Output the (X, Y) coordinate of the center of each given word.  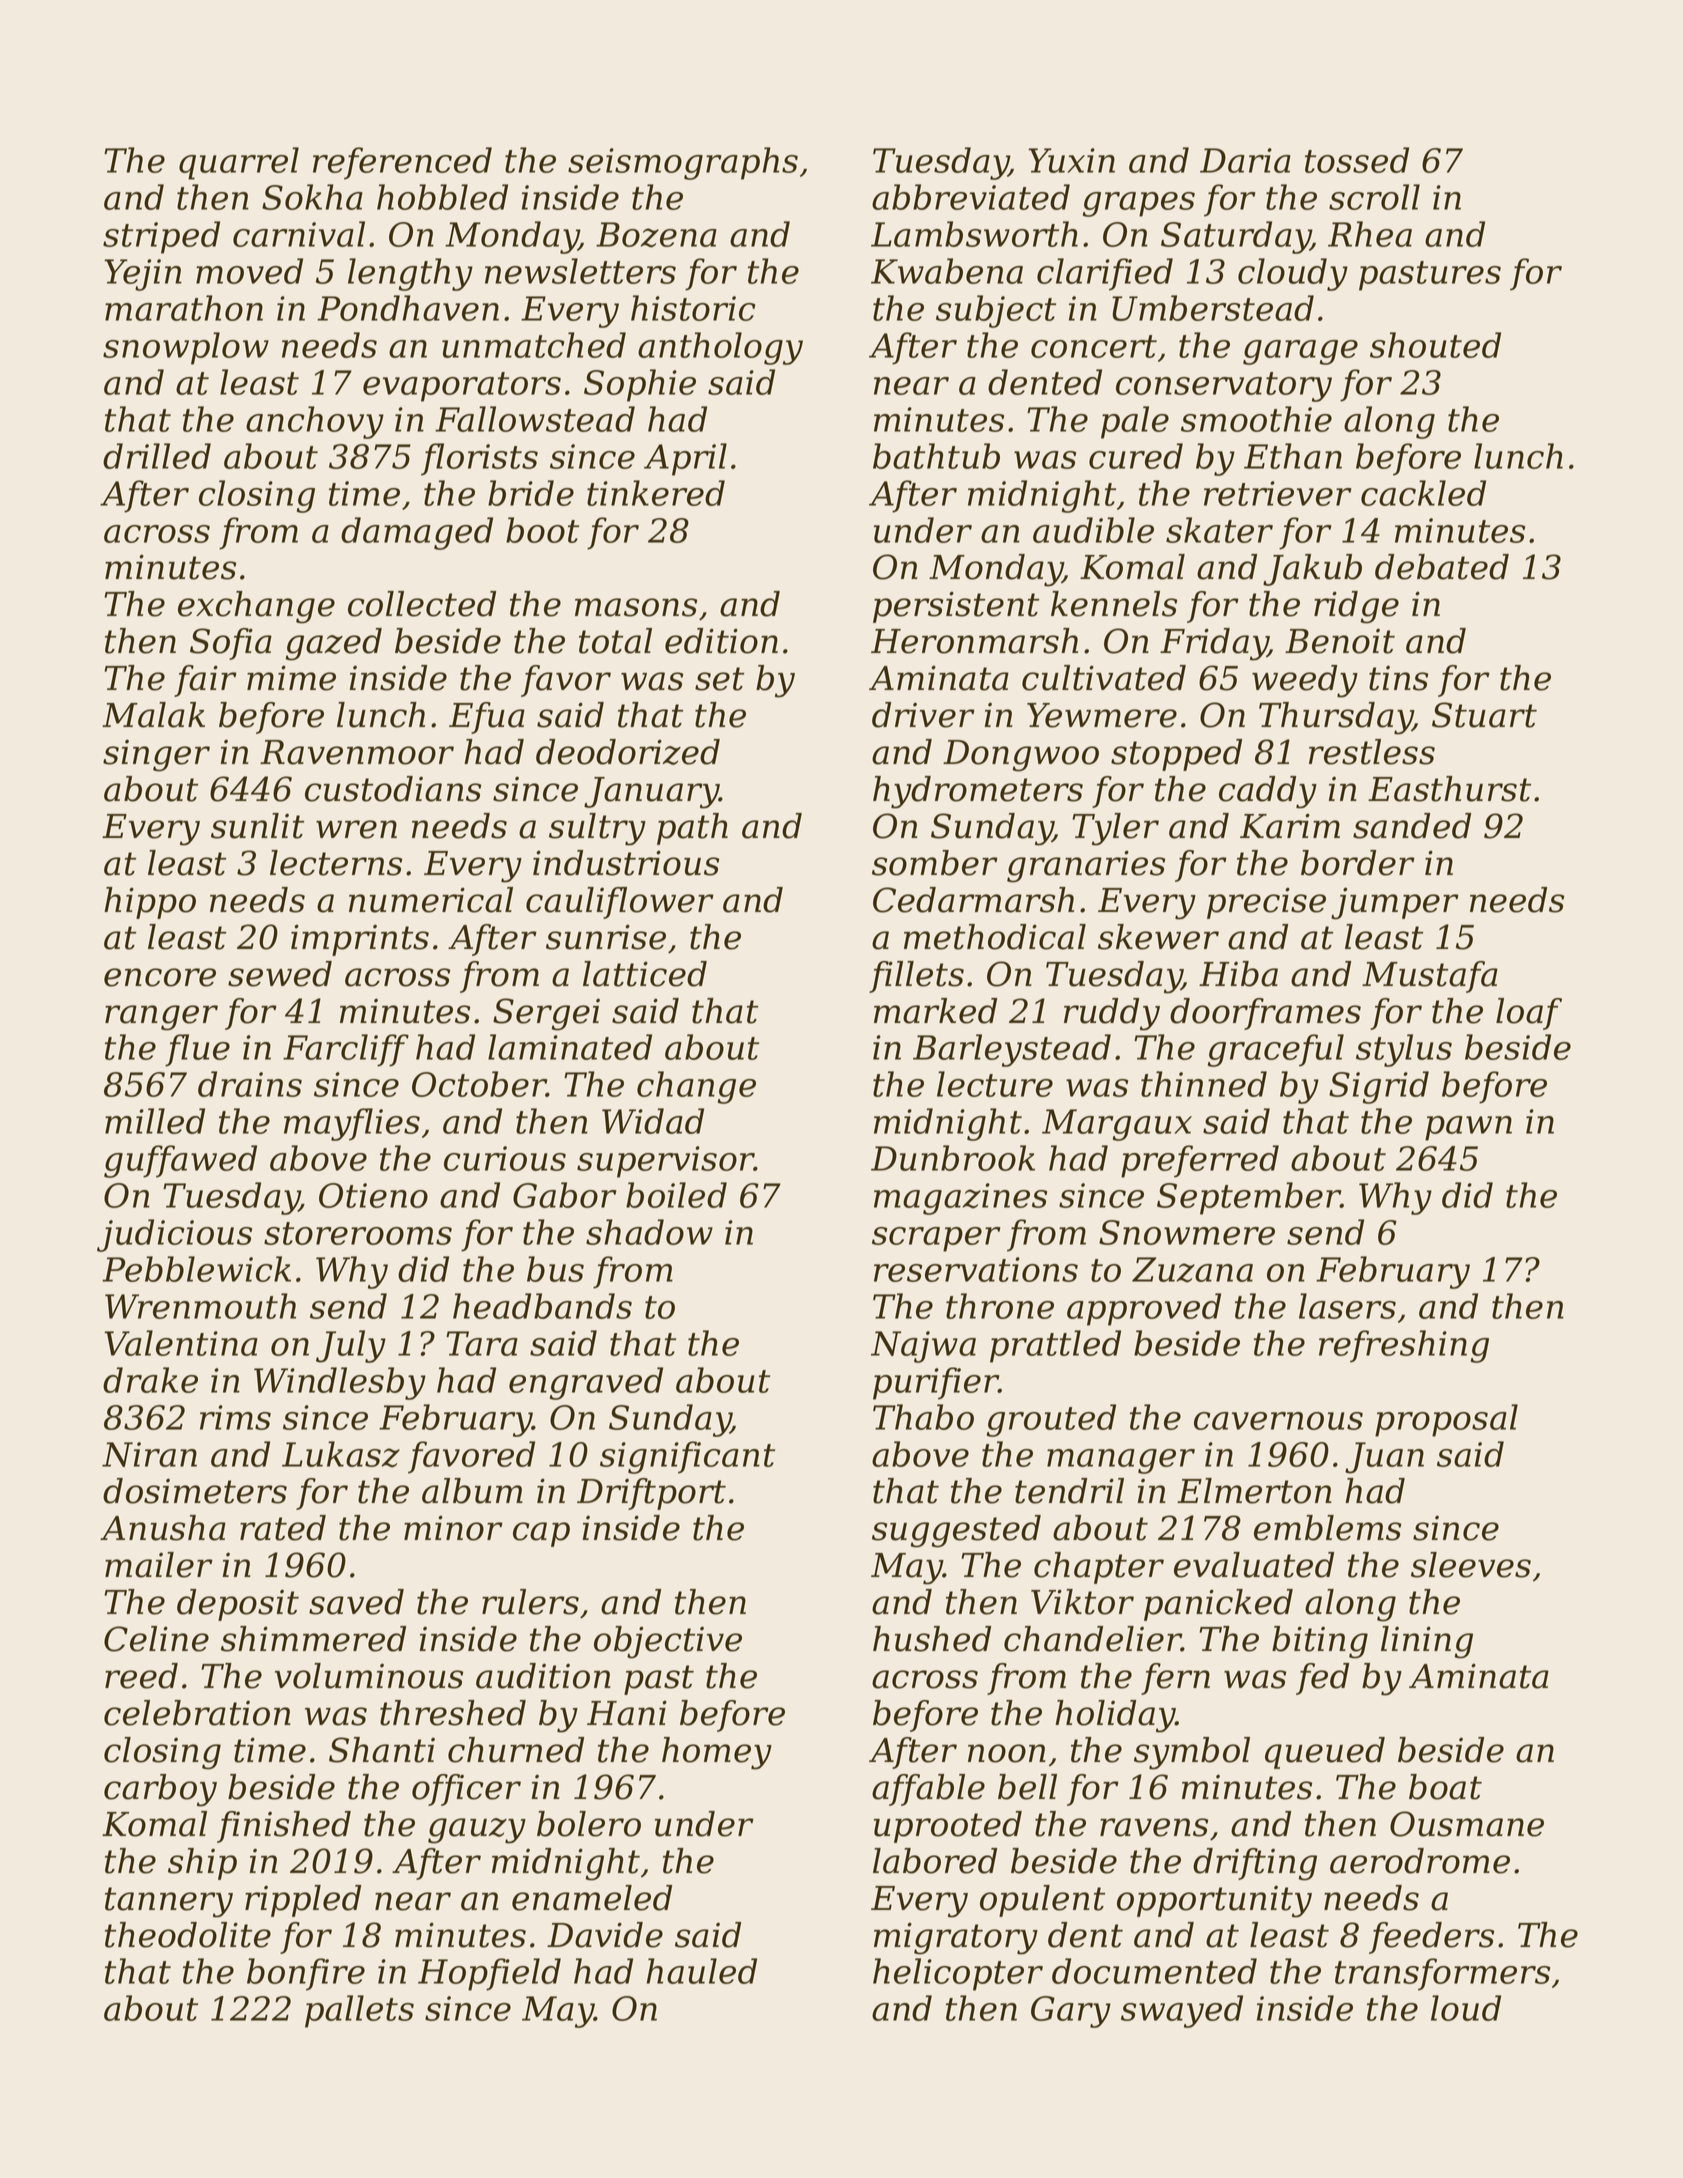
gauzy (477, 1831)
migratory (956, 1938)
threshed (453, 1713)
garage (1300, 352)
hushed (932, 1639)
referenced (402, 163)
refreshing (1404, 1346)
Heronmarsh (974, 641)
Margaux (1117, 1125)
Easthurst (1449, 789)
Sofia (231, 644)
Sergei (546, 1014)
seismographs (683, 163)
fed (1322, 1679)
